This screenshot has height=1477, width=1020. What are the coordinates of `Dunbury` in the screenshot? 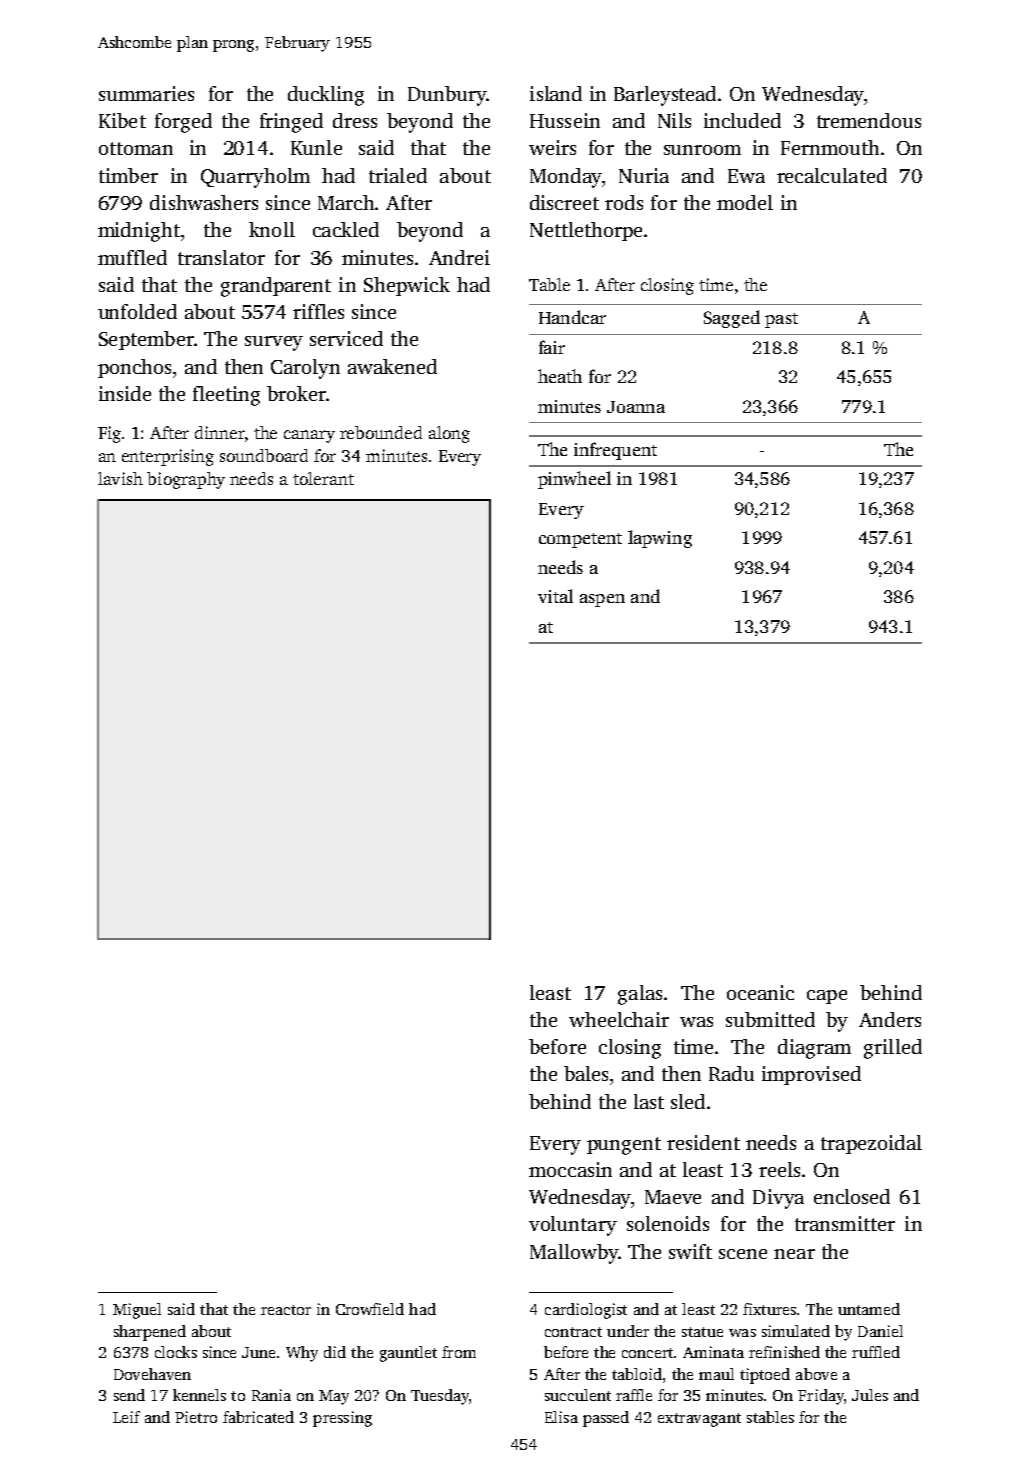 It's located at (447, 96).
